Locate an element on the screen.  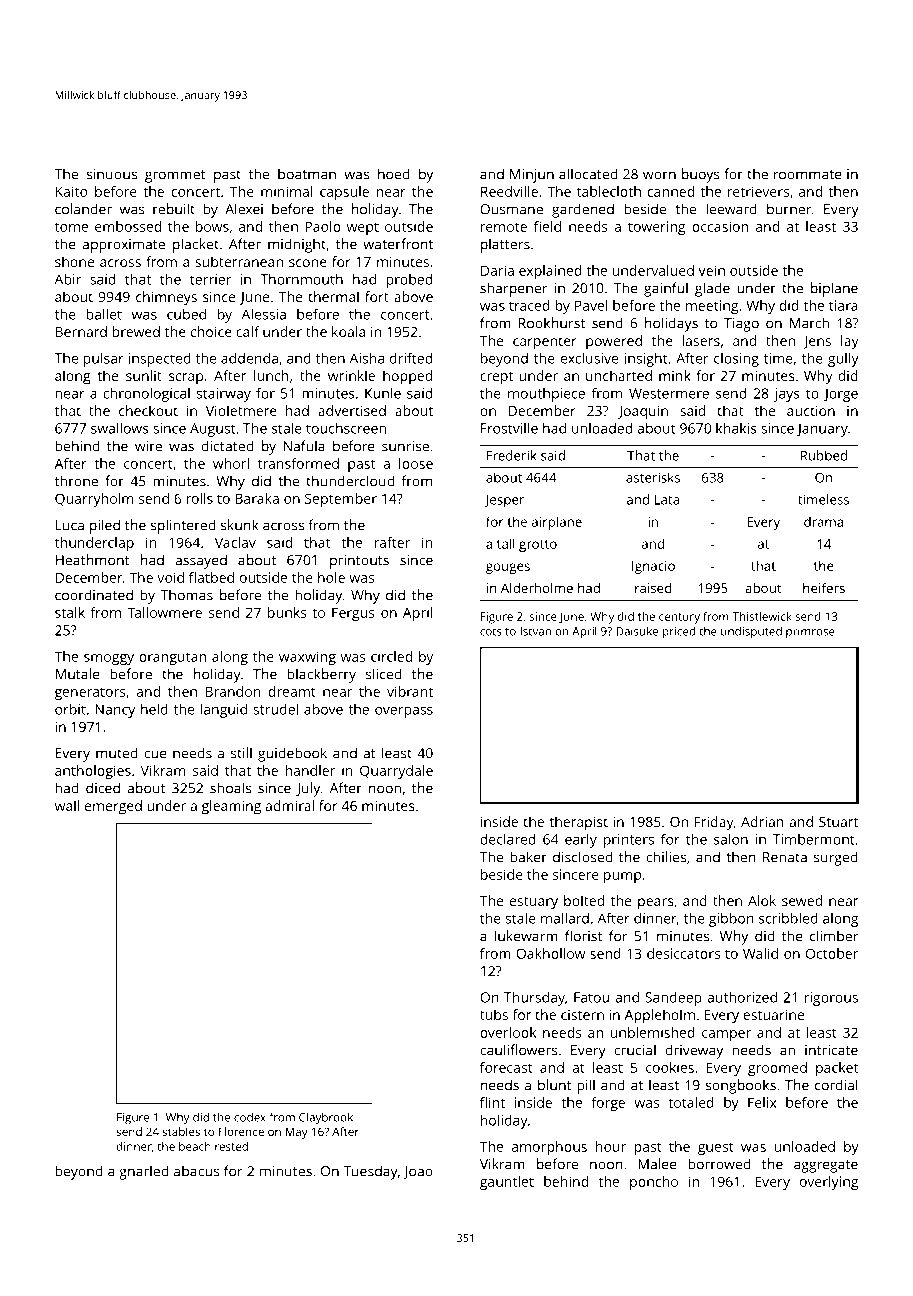
vibrant is located at coordinates (410, 691).
